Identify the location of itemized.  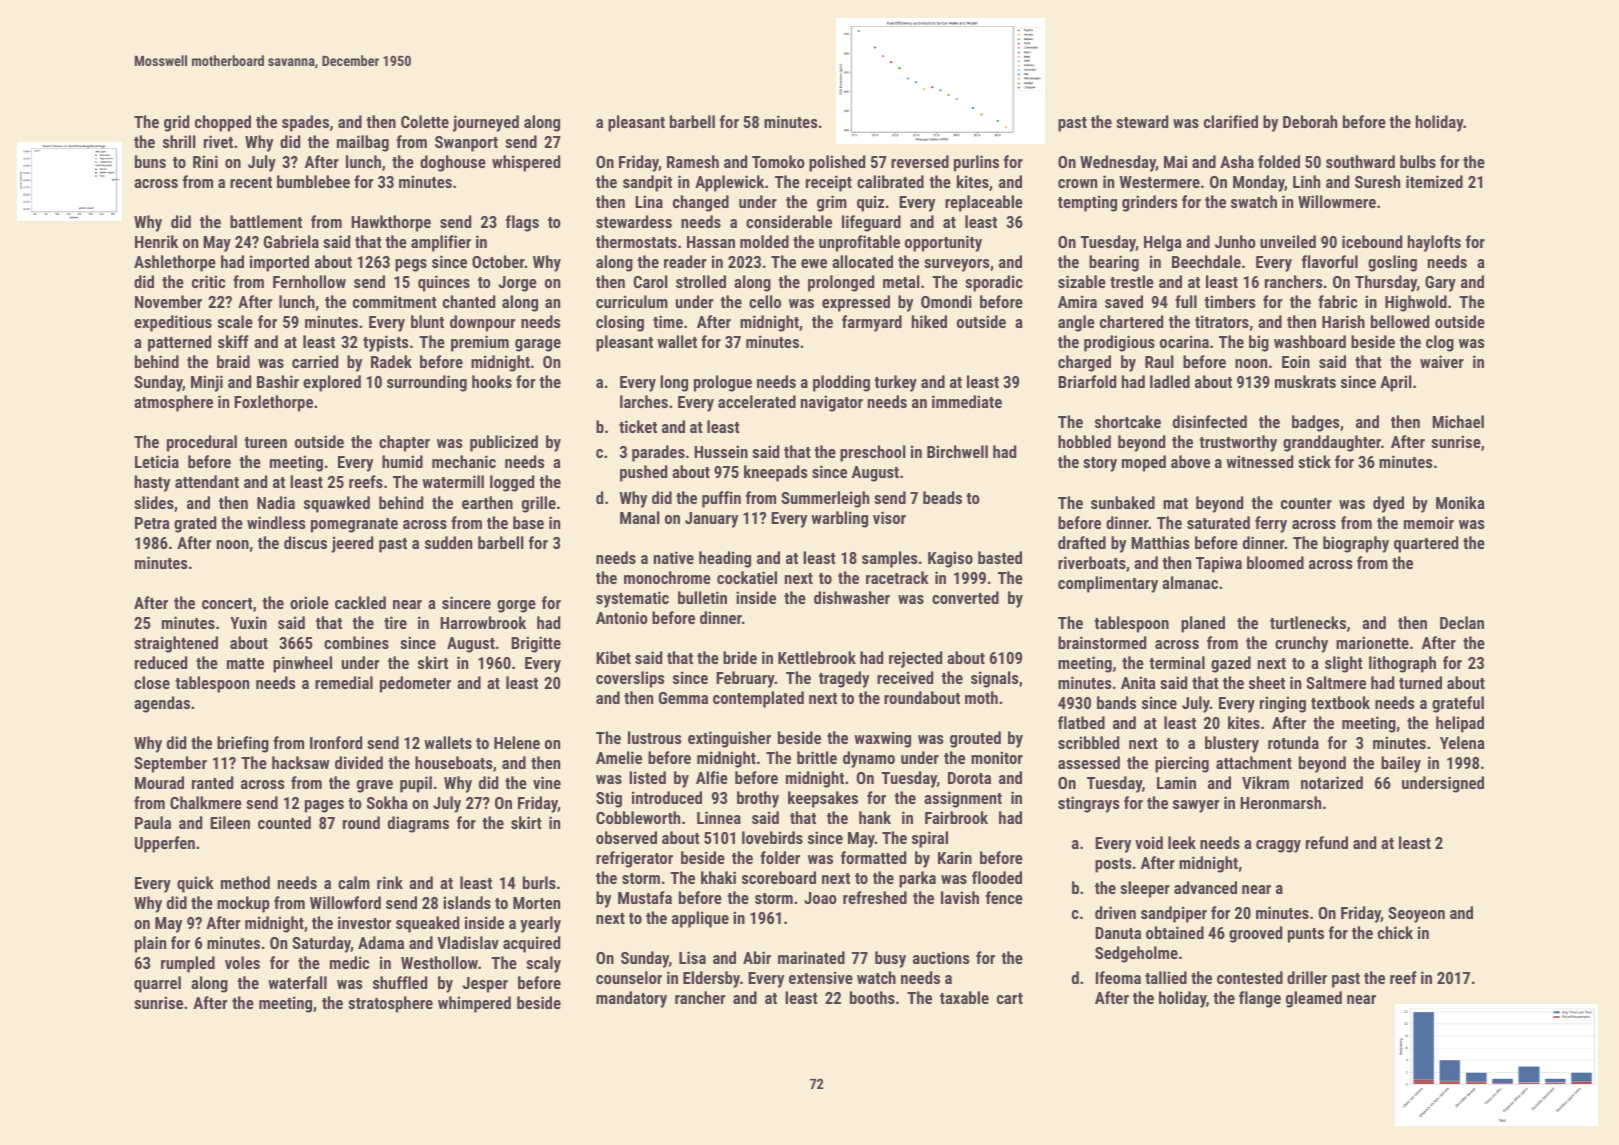
(1434, 181).
